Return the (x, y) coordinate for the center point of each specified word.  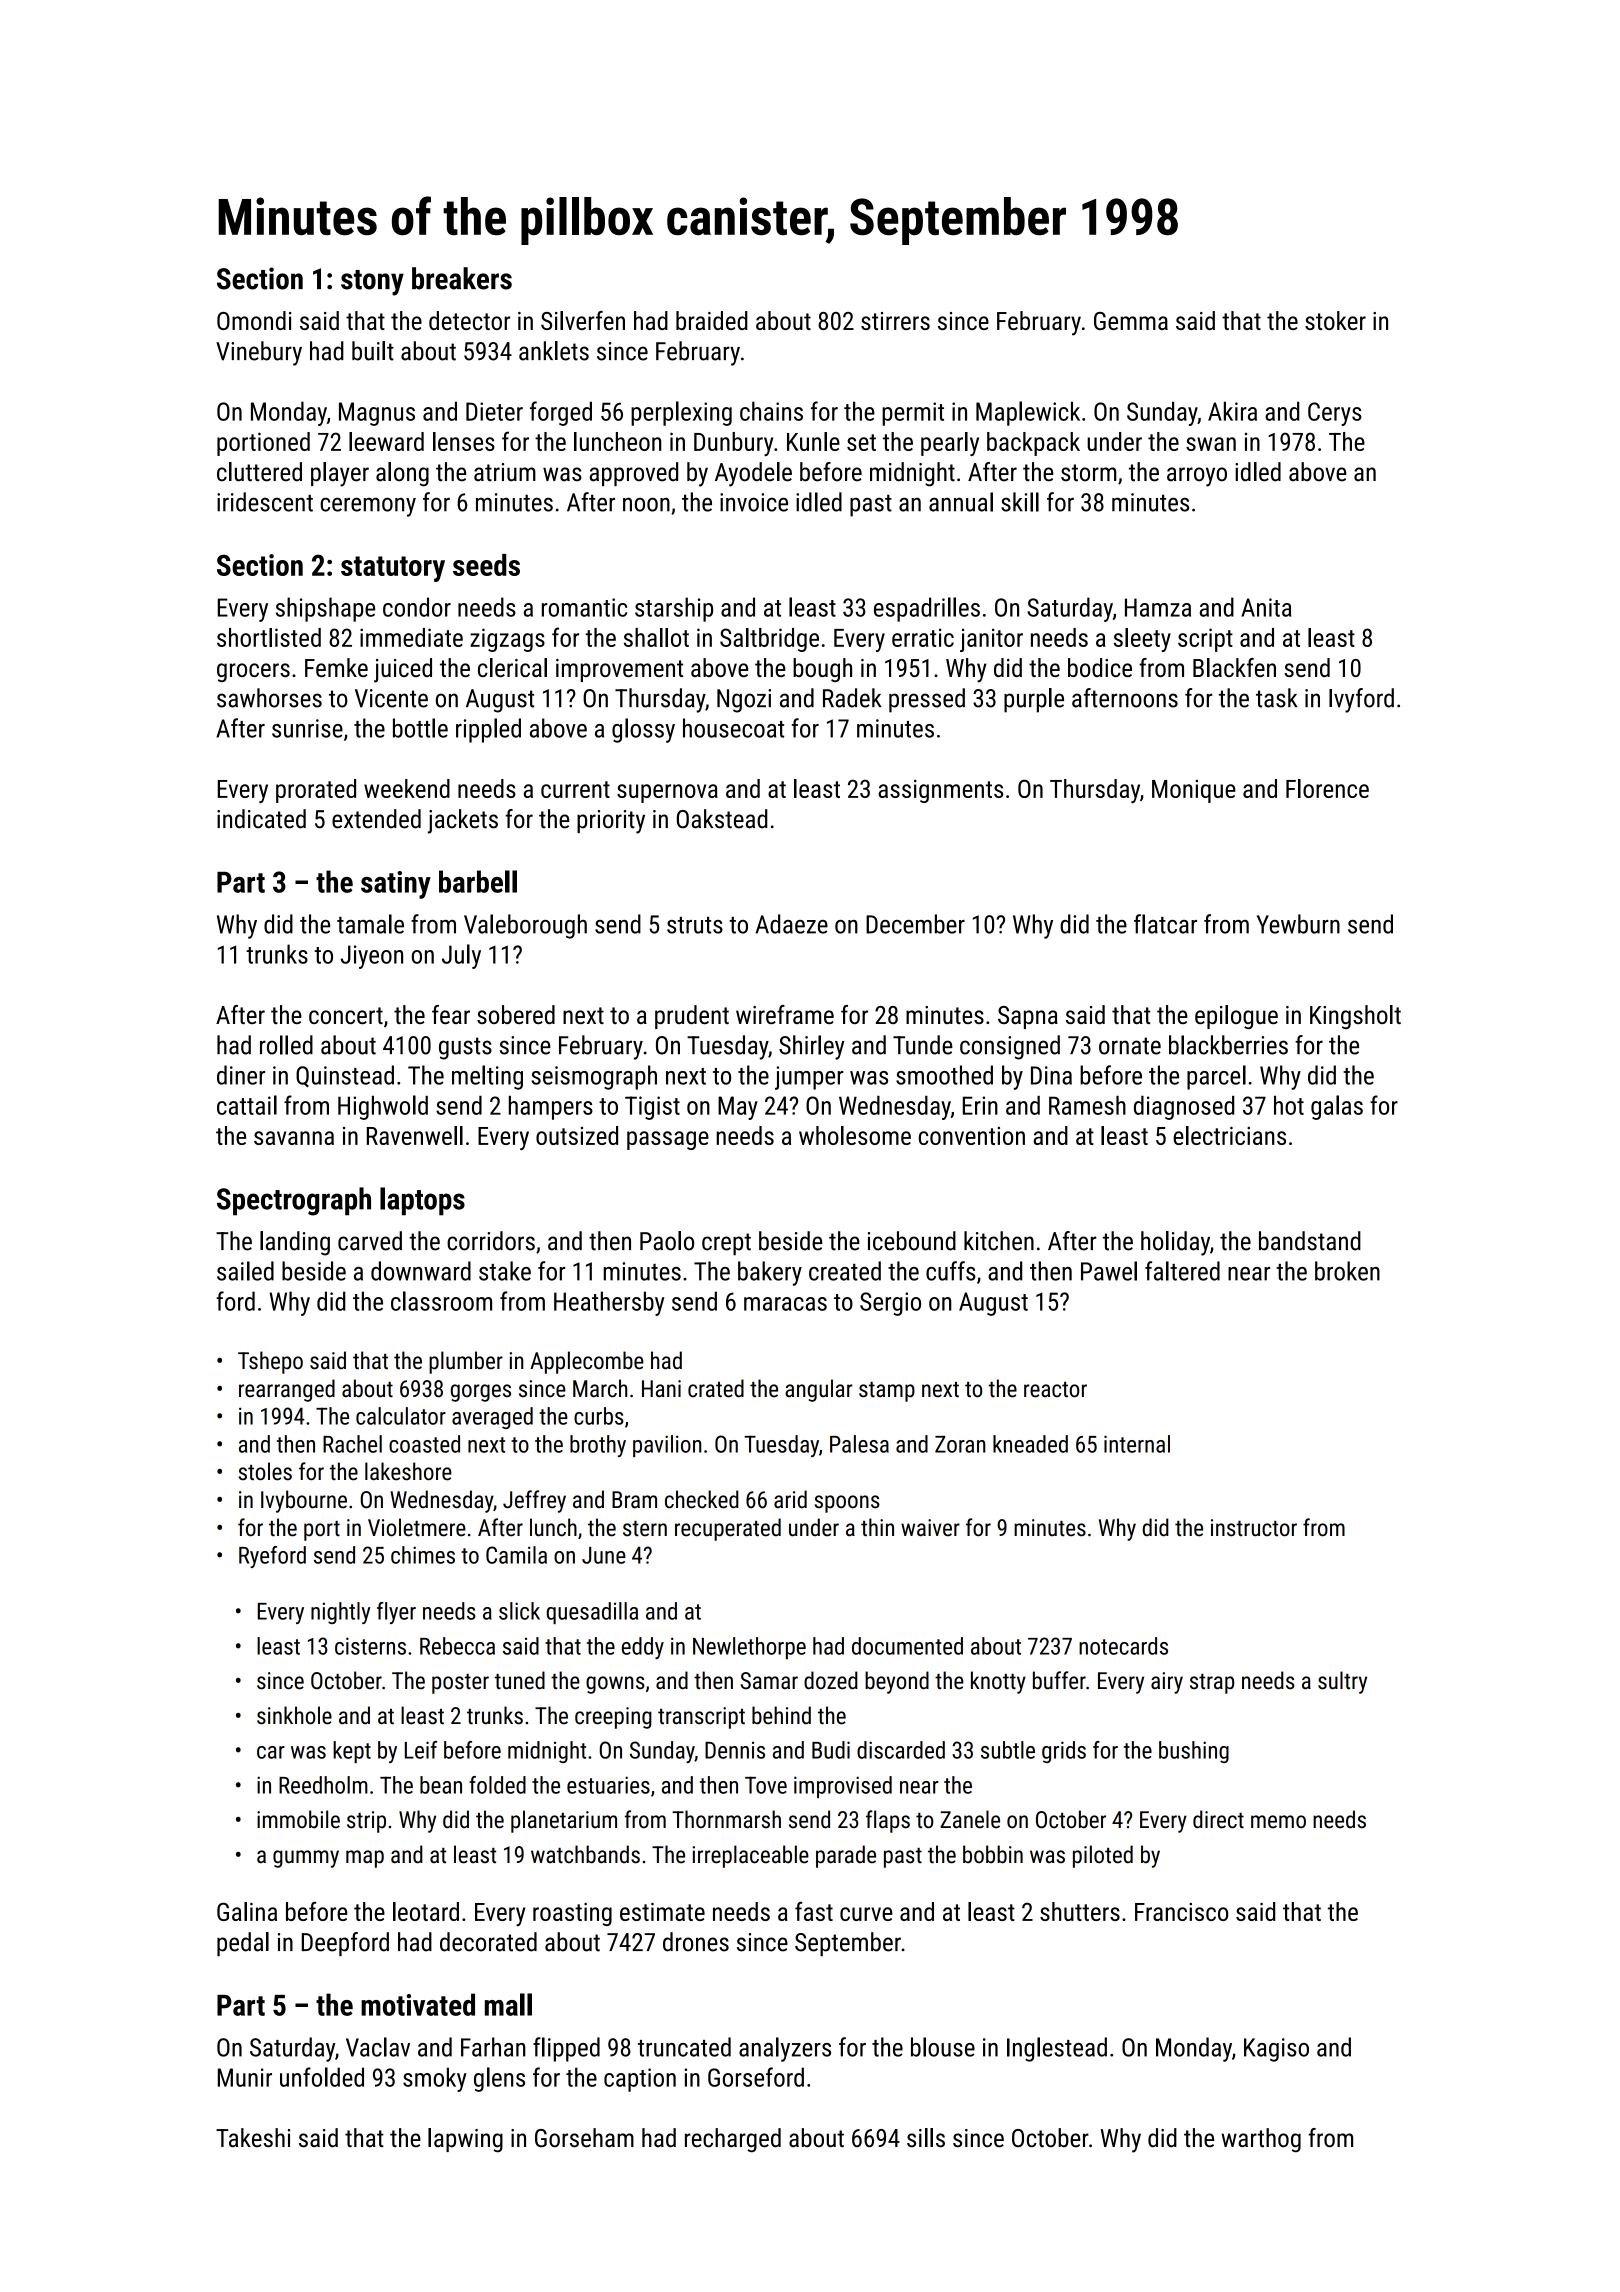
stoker (1335, 320)
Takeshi (253, 2138)
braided (712, 320)
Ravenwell (415, 1135)
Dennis (735, 1750)
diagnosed (1184, 1108)
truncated (684, 2047)
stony (372, 283)
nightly (340, 1613)
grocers (253, 672)
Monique (1194, 791)
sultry (1342, 1682)
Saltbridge (769, 640)
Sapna (1028, 1017)
